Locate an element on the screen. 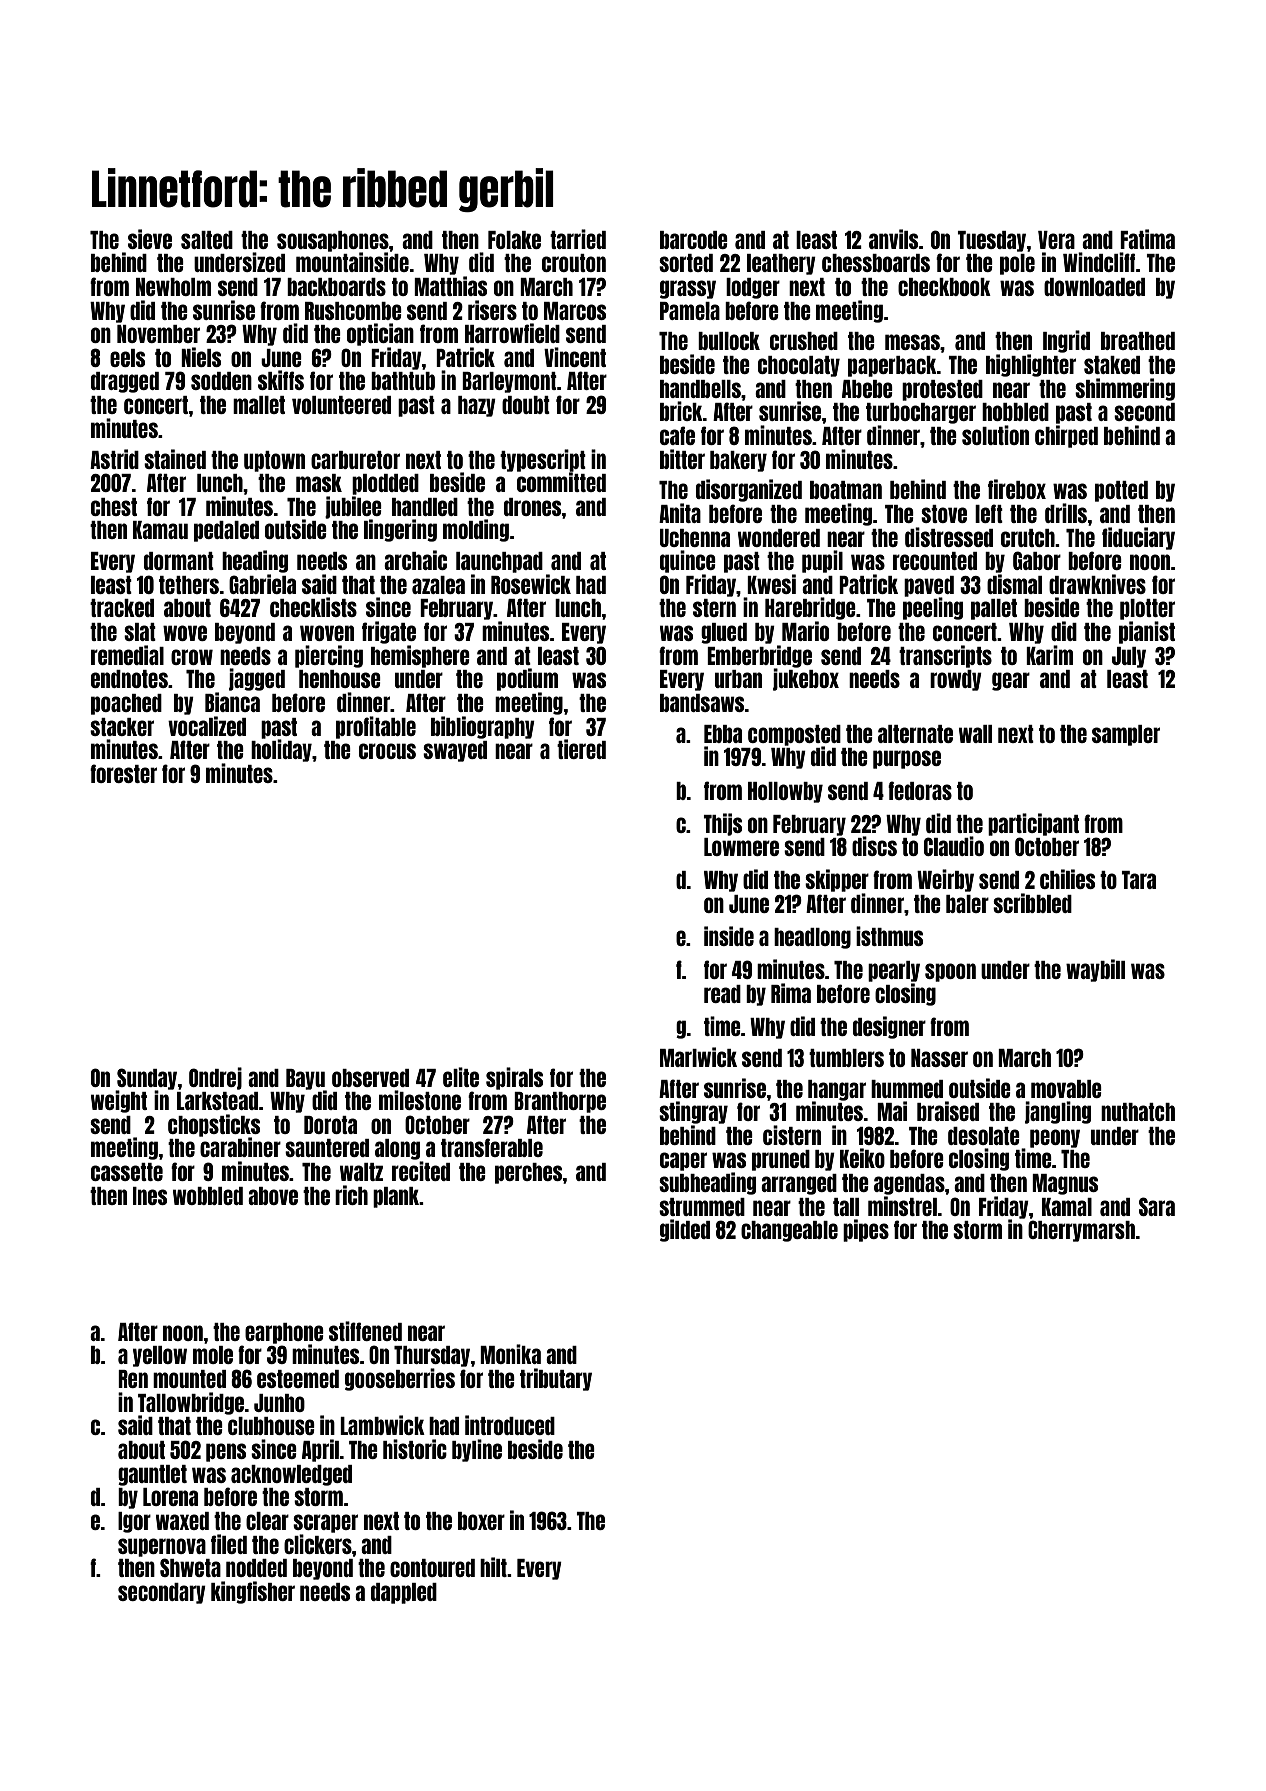  crouton is located at coordinates (574, 263).
